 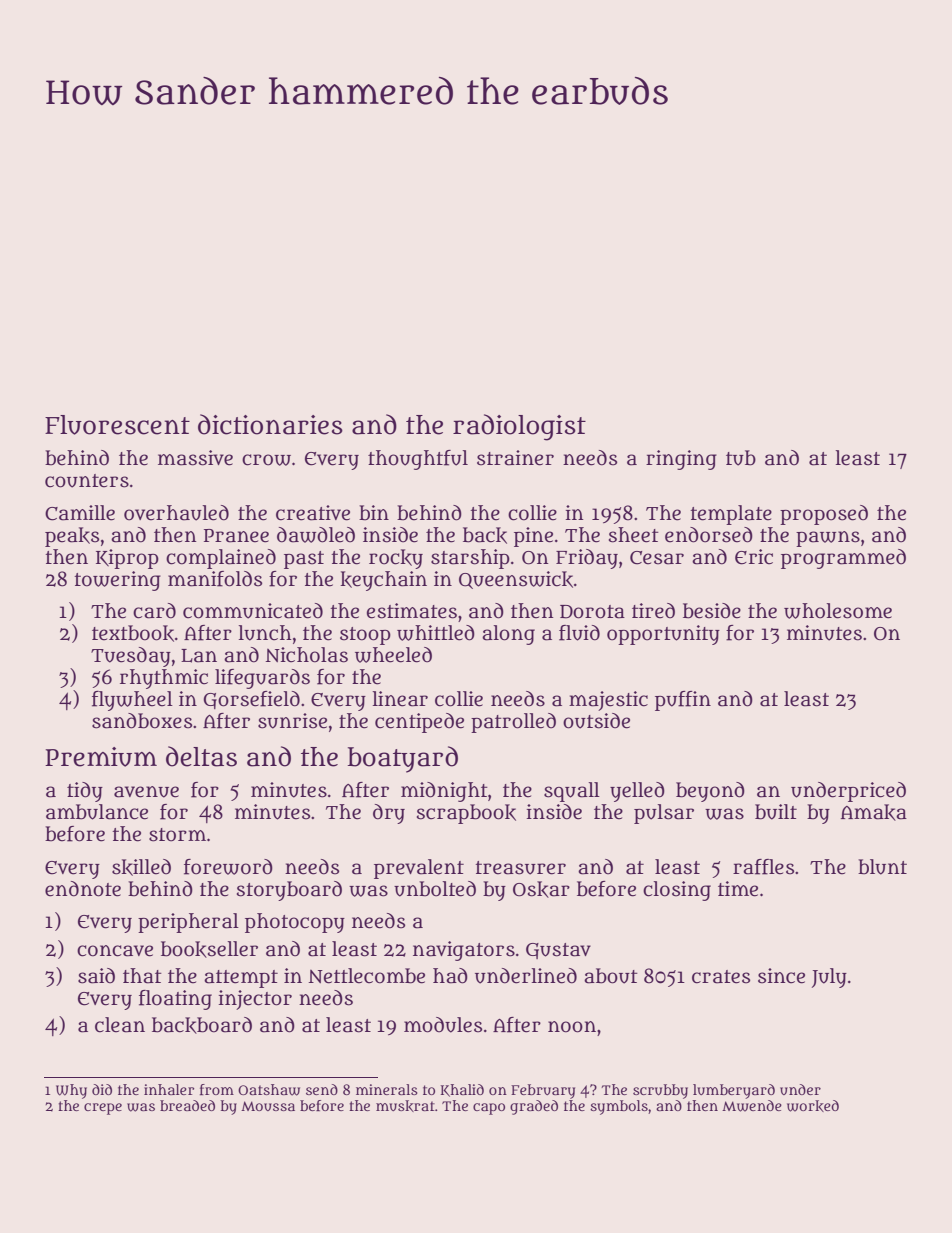 I want to click on Premium, so click(x=101, y=757).
